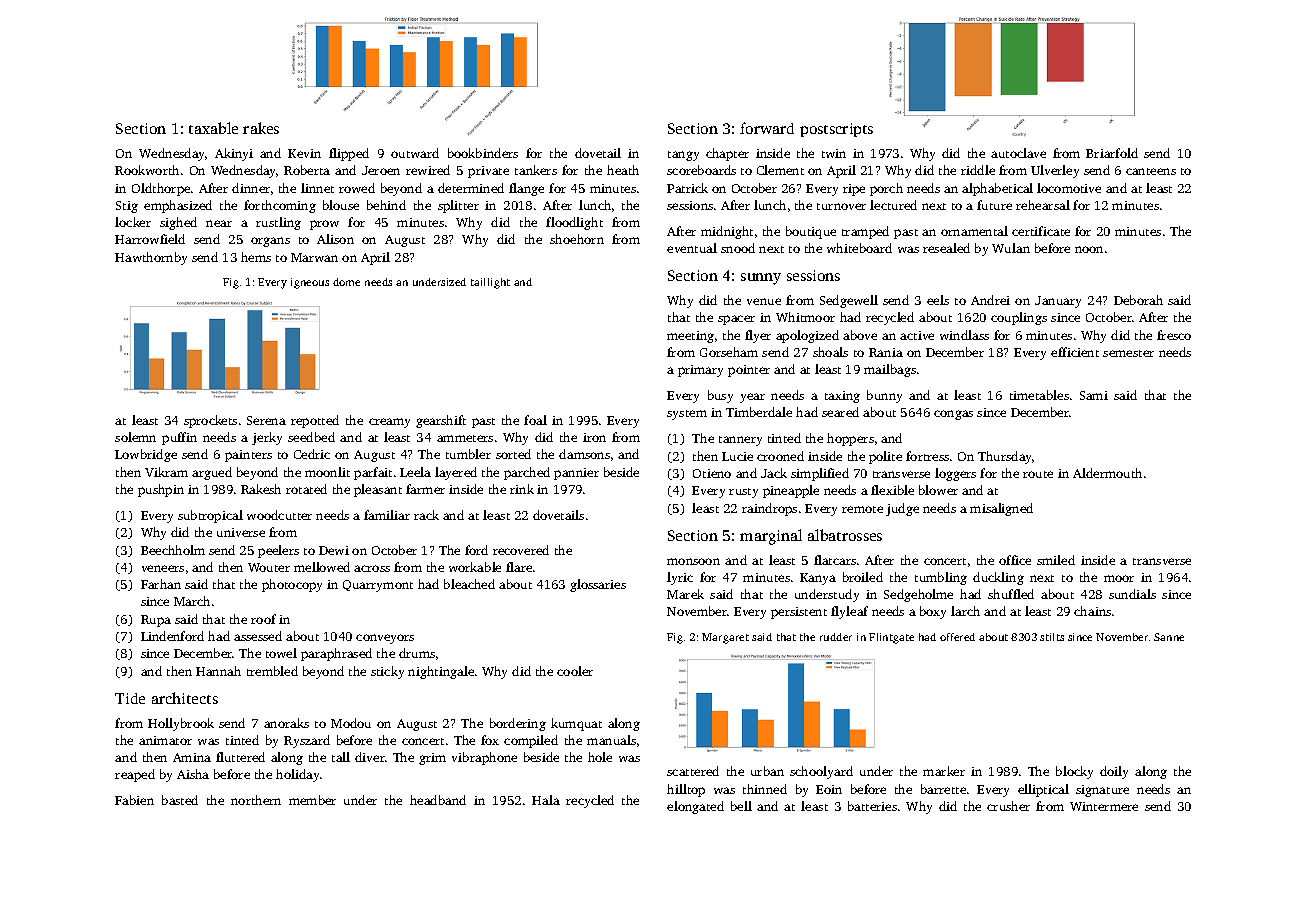  What do you see at coordinates (535, 420) in the screenshot?
I see `foal` at bounding box center [535, 420].
